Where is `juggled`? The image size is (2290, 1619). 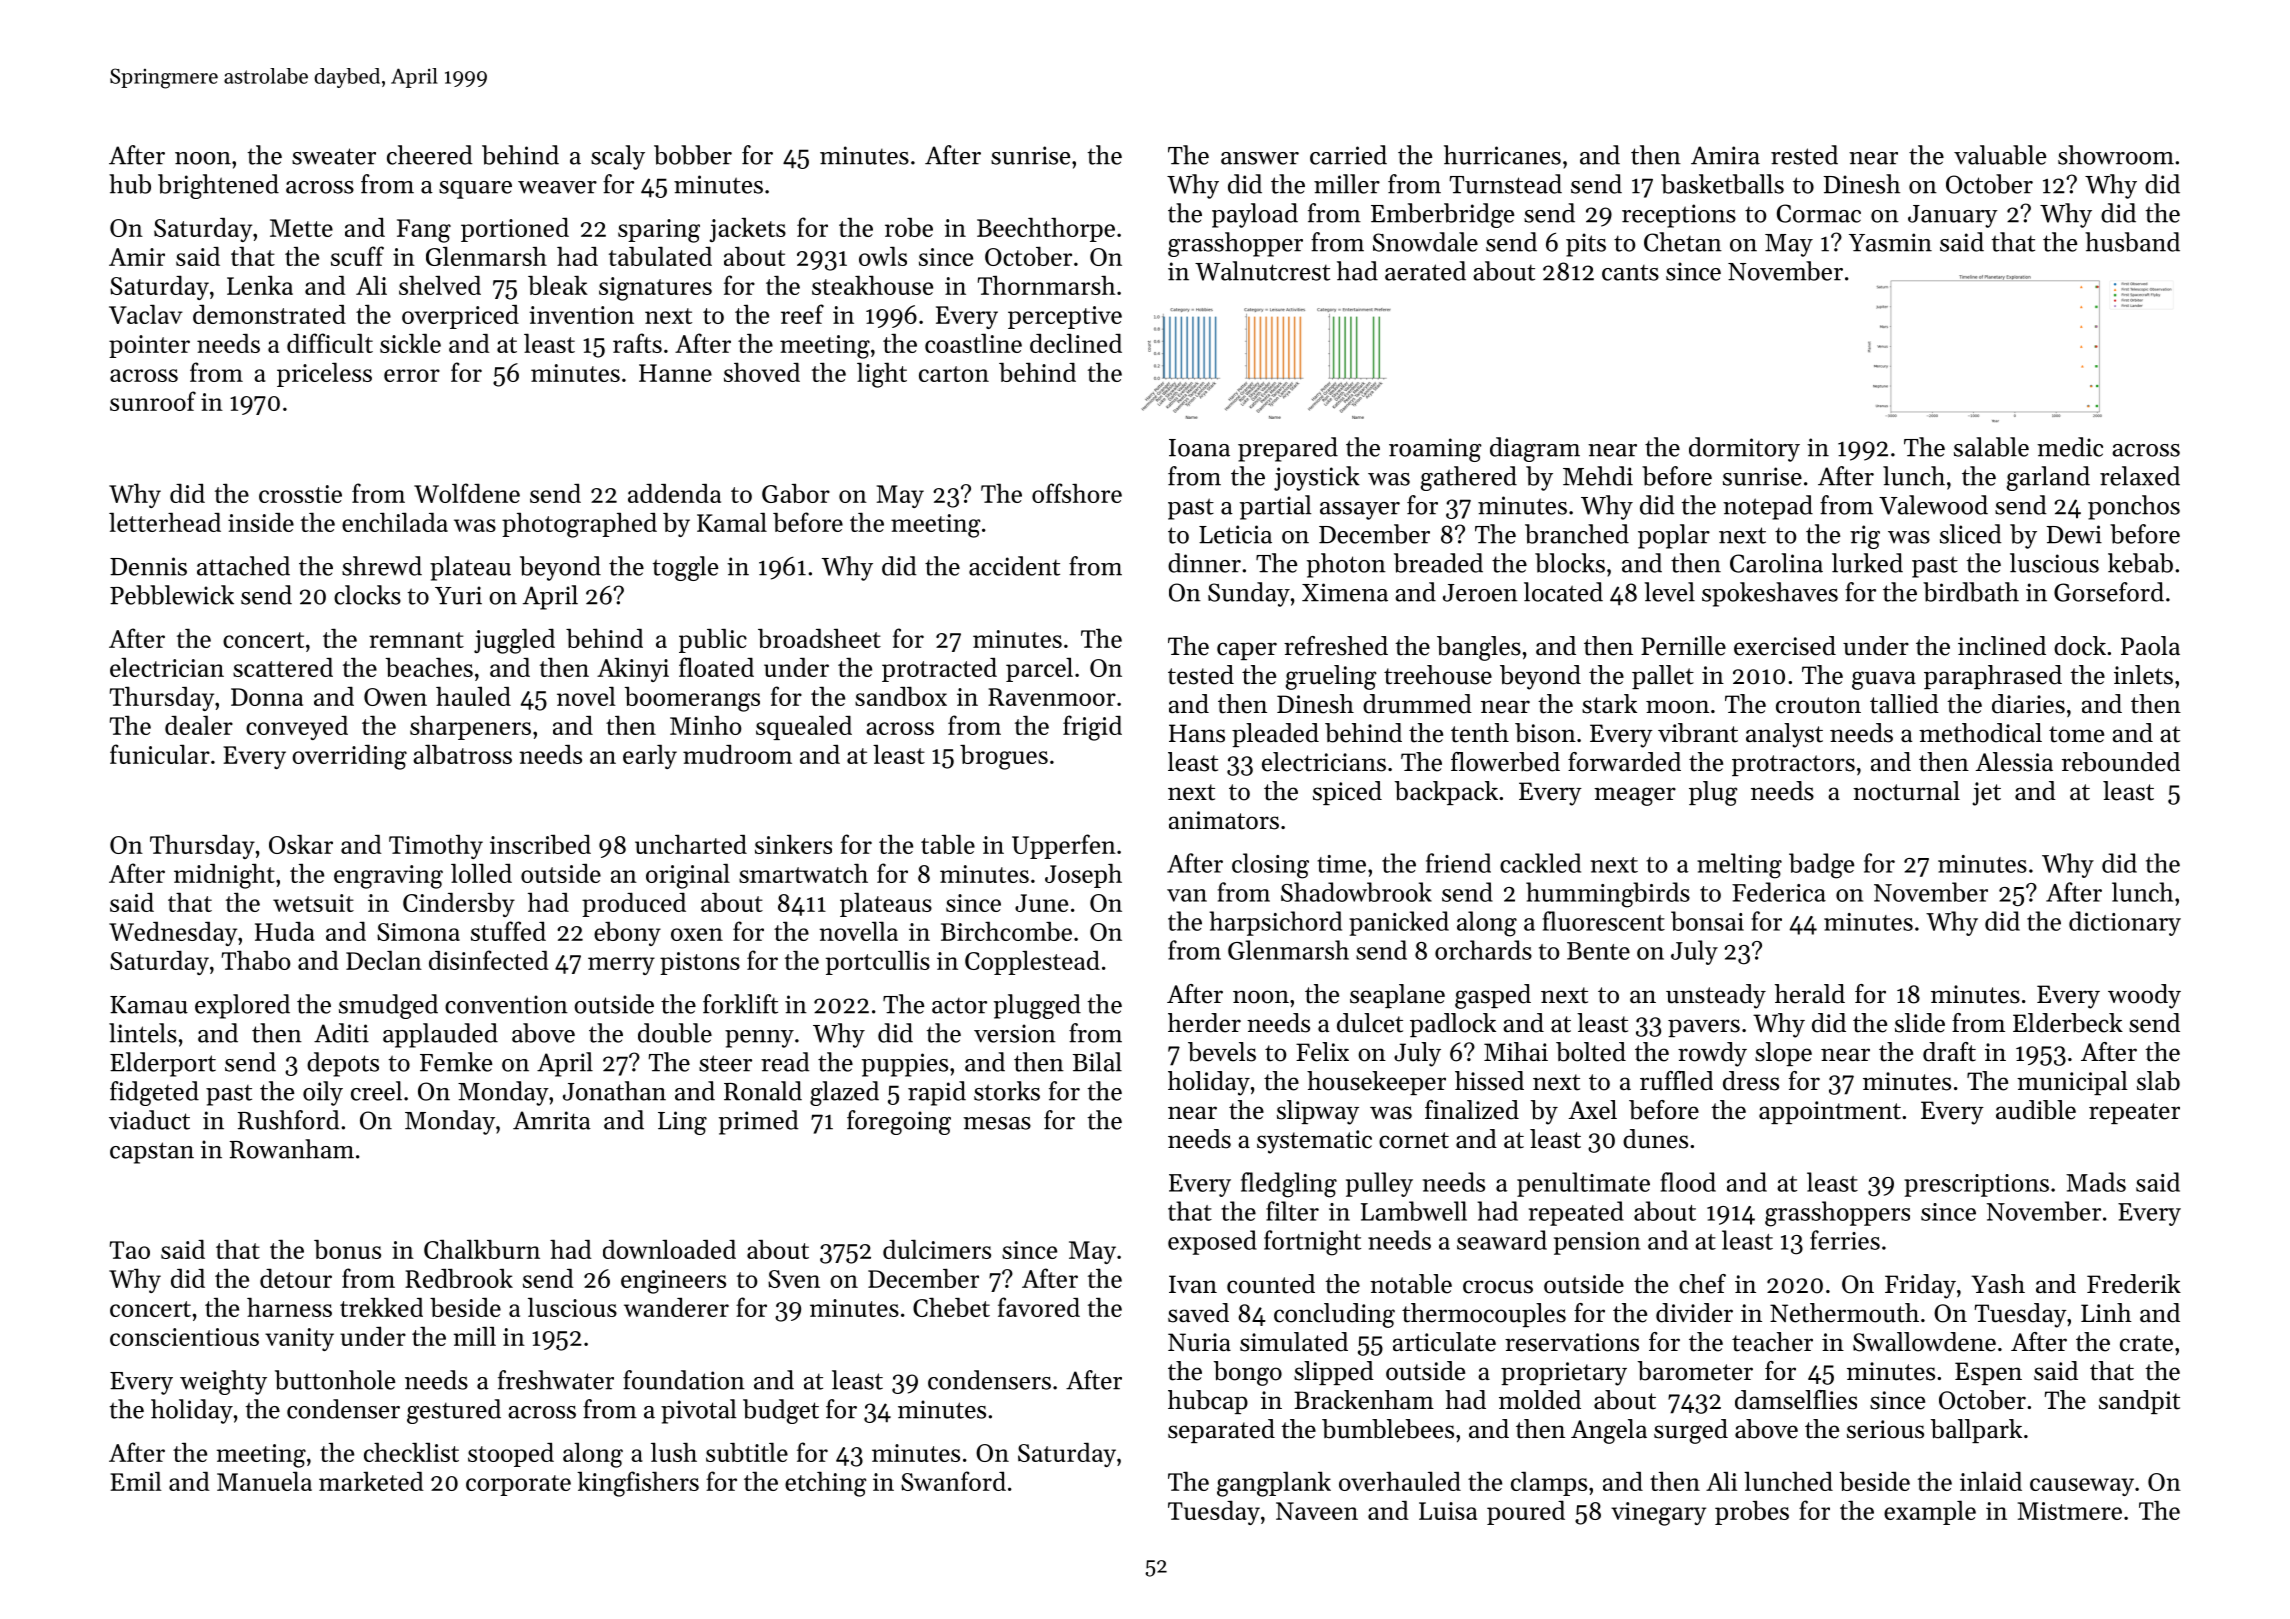 juggled is located at coordinates (514, 641).
